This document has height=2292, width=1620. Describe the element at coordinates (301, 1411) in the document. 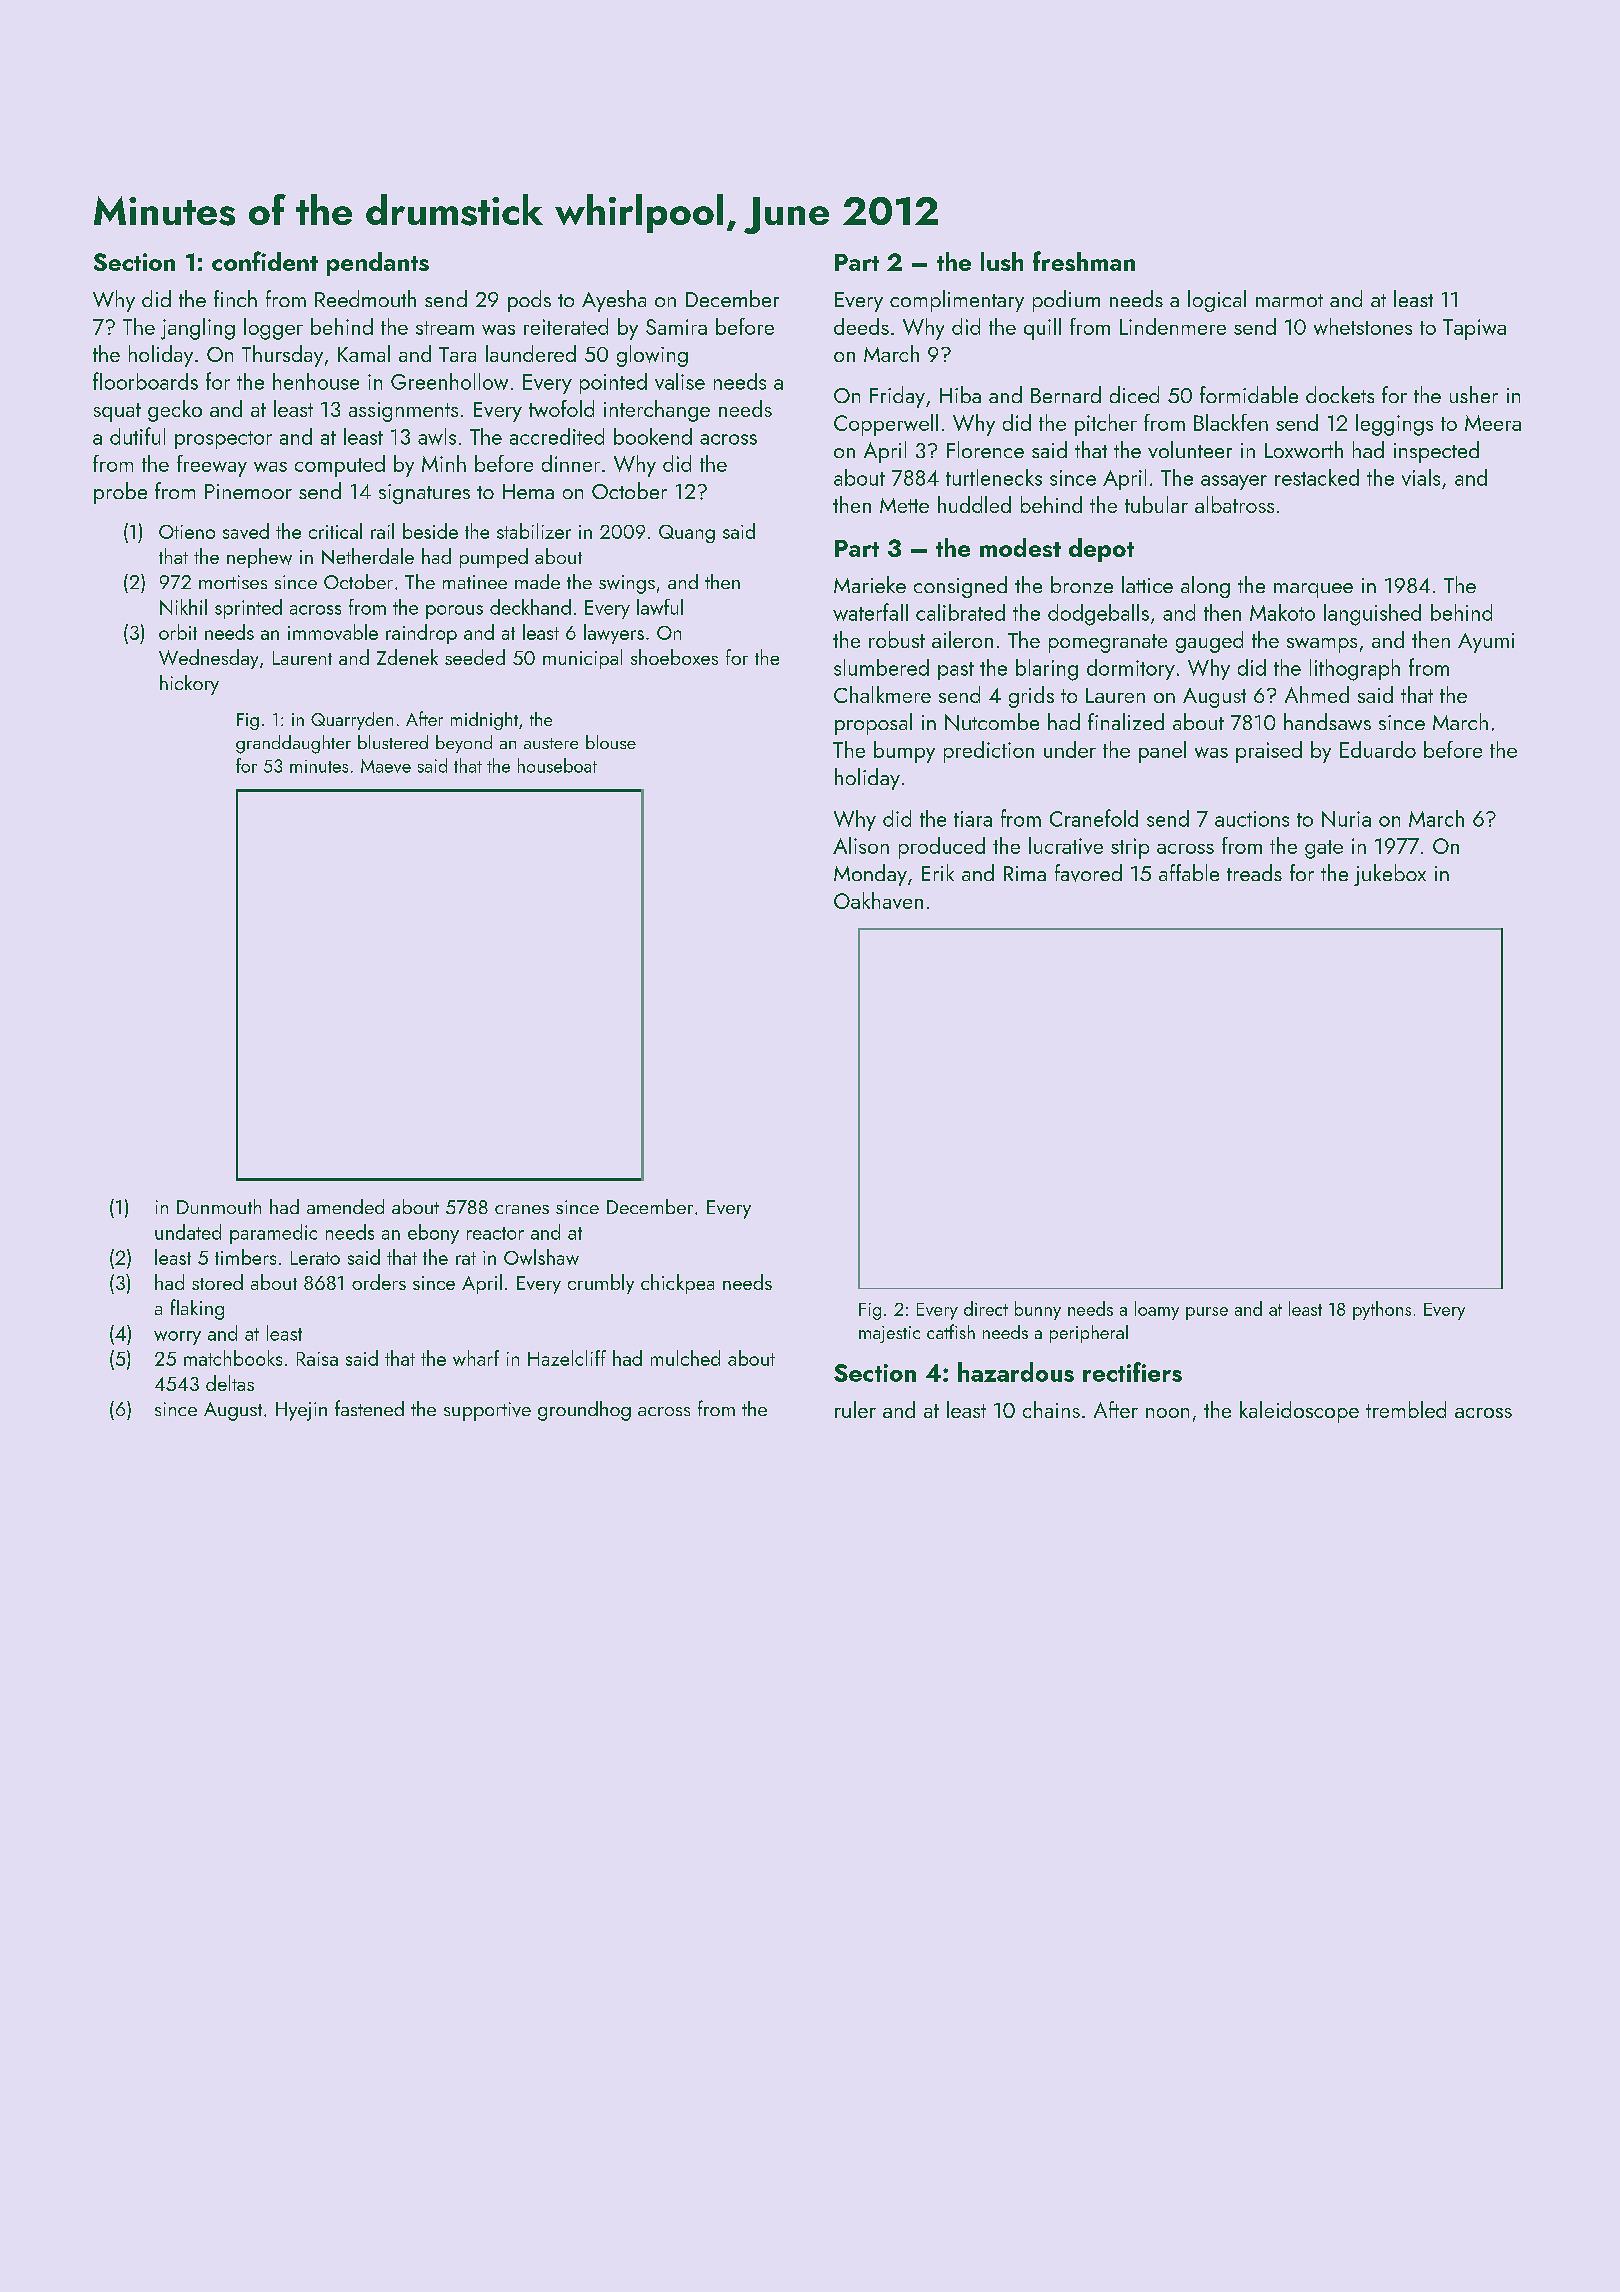

I see `Hyejin` at that location.
